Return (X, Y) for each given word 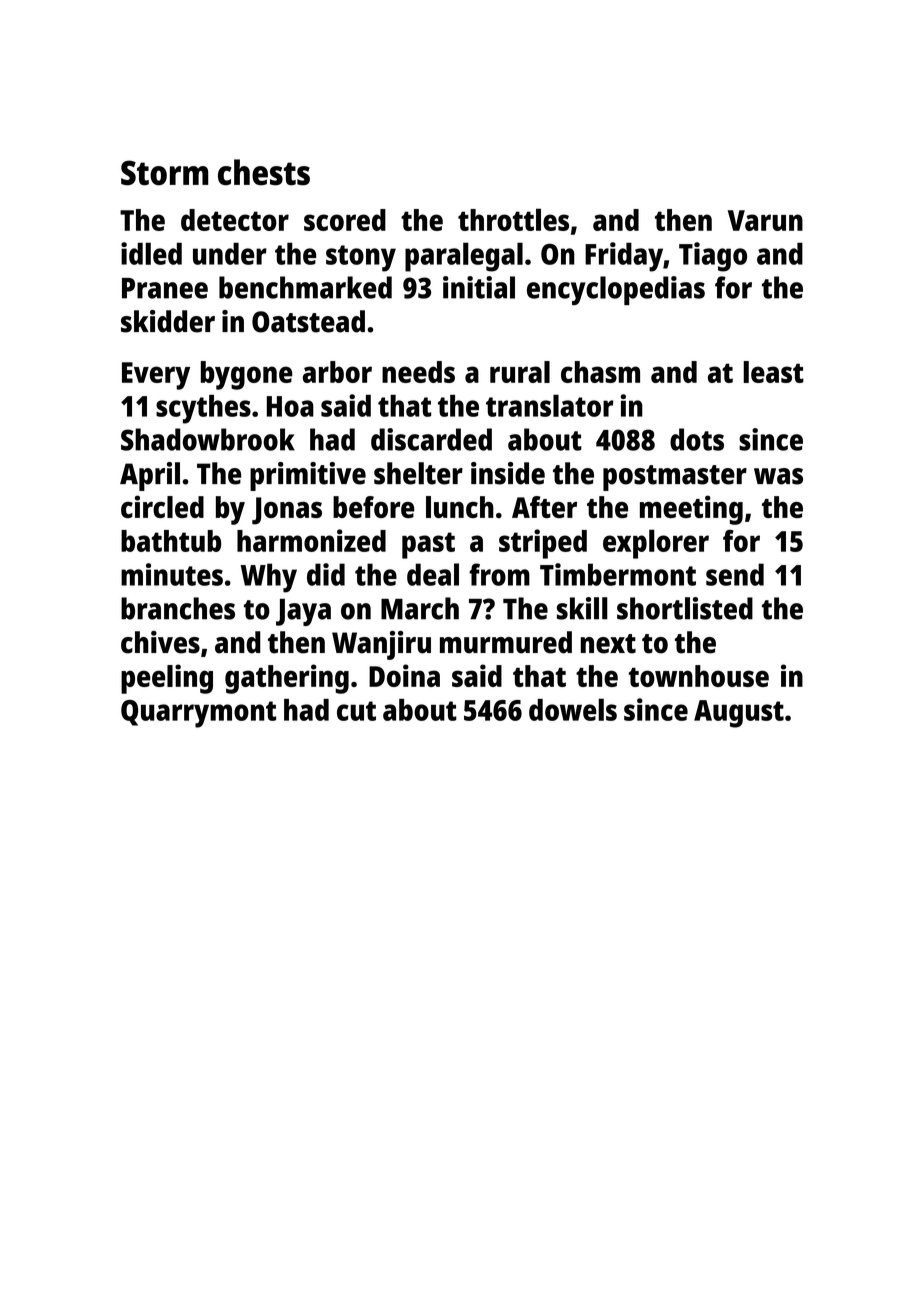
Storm (165, 173)
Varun (765, 220)
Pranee (165, 288)
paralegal (464, 257)
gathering (287, 679)
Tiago (713, 257)
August (739, 714)
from (499, 574)
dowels (573, 709)
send (735, 574)
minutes (172, 574)
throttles (513, 219)
